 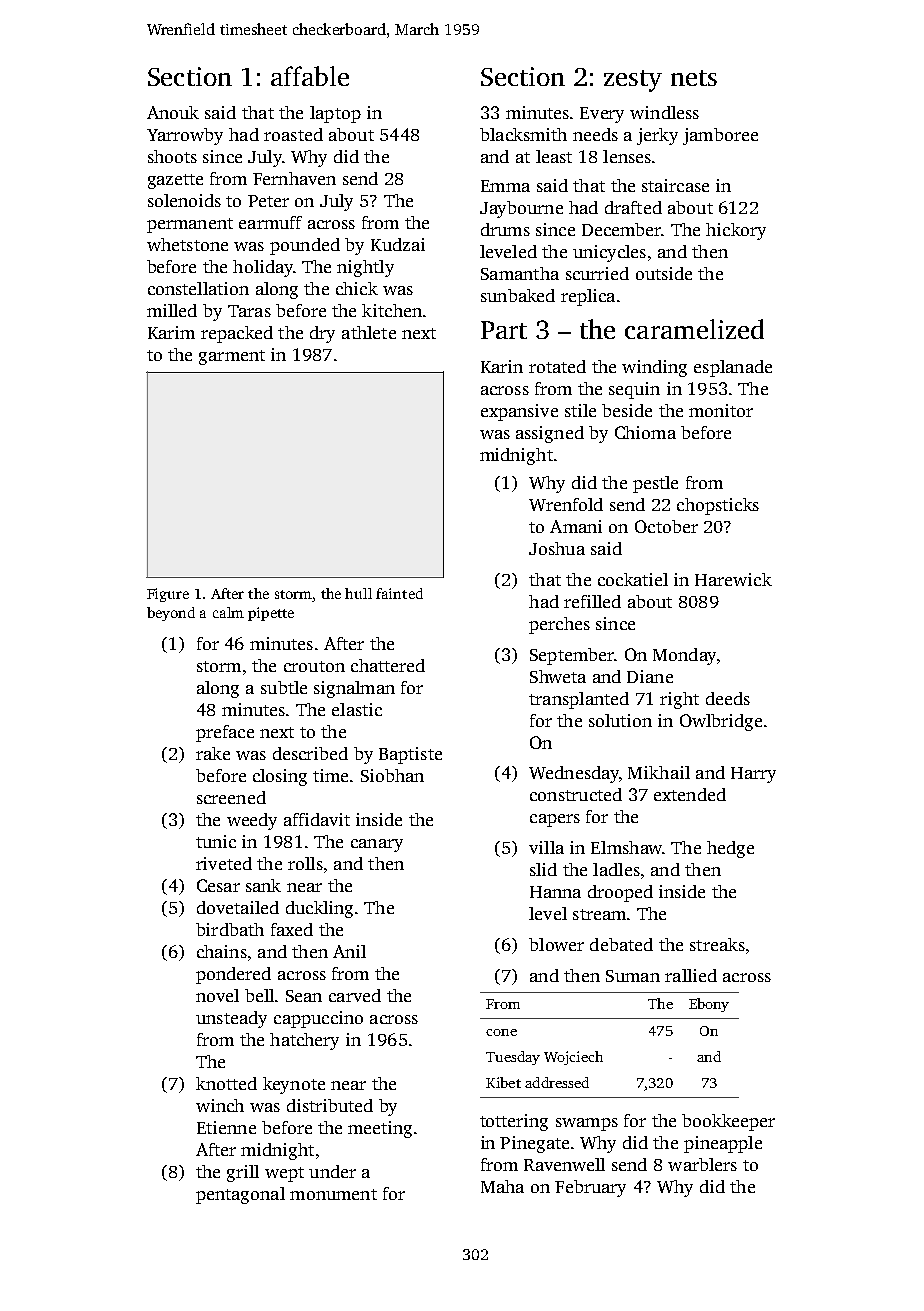 What do you see at coordinates (304, 996) in the document?
I see `Sean` at bounding box center [304, 996].
